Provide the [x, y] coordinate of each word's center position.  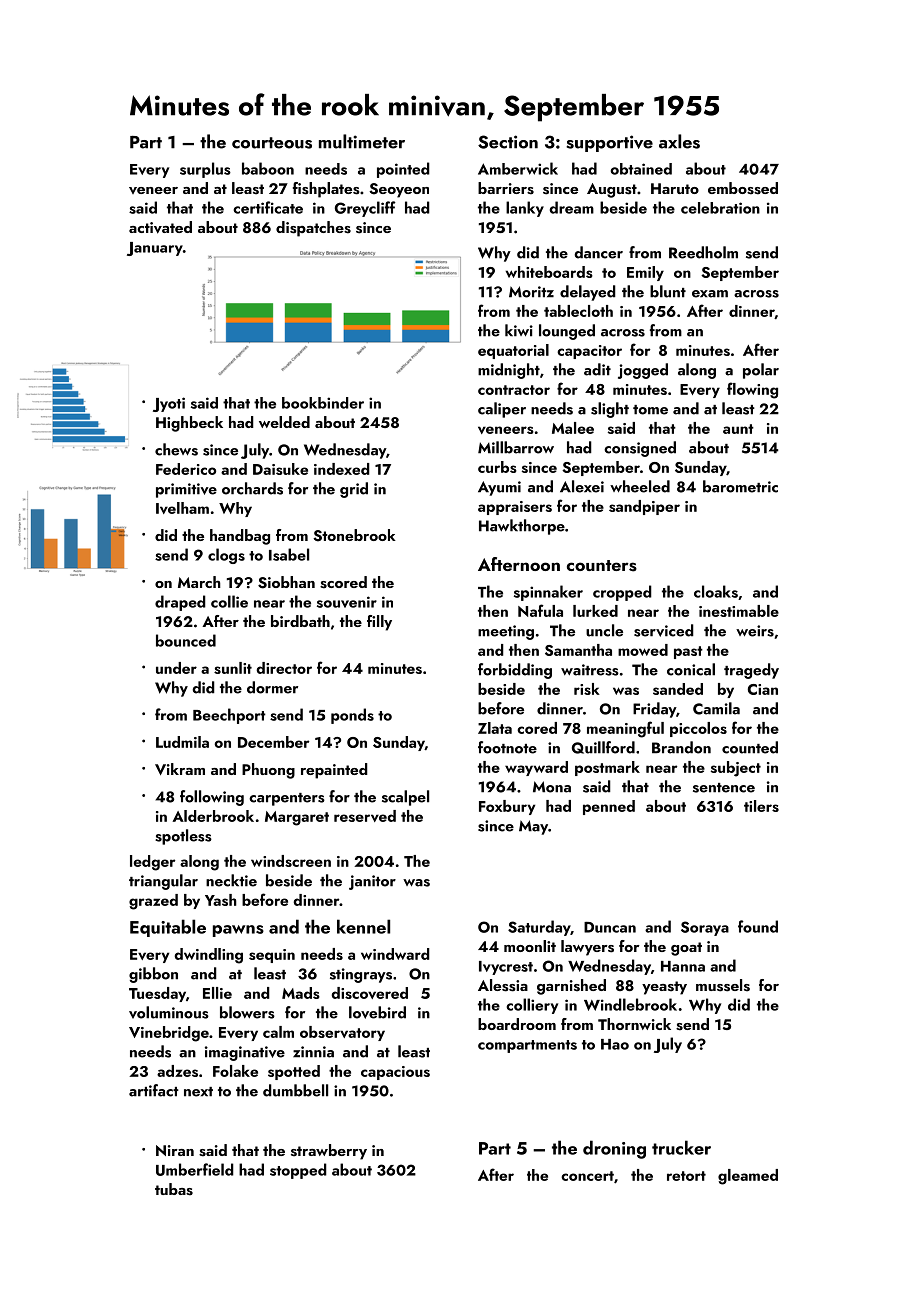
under [176, 668]
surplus [205, 170]
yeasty [664, 988]
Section [508, 142]
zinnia [313, 1052]
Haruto [675, 188]
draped [180, 603]
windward [395, 954]
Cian [763, 689]
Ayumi [499, 488]
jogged [643, 371]
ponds [352, 716]
